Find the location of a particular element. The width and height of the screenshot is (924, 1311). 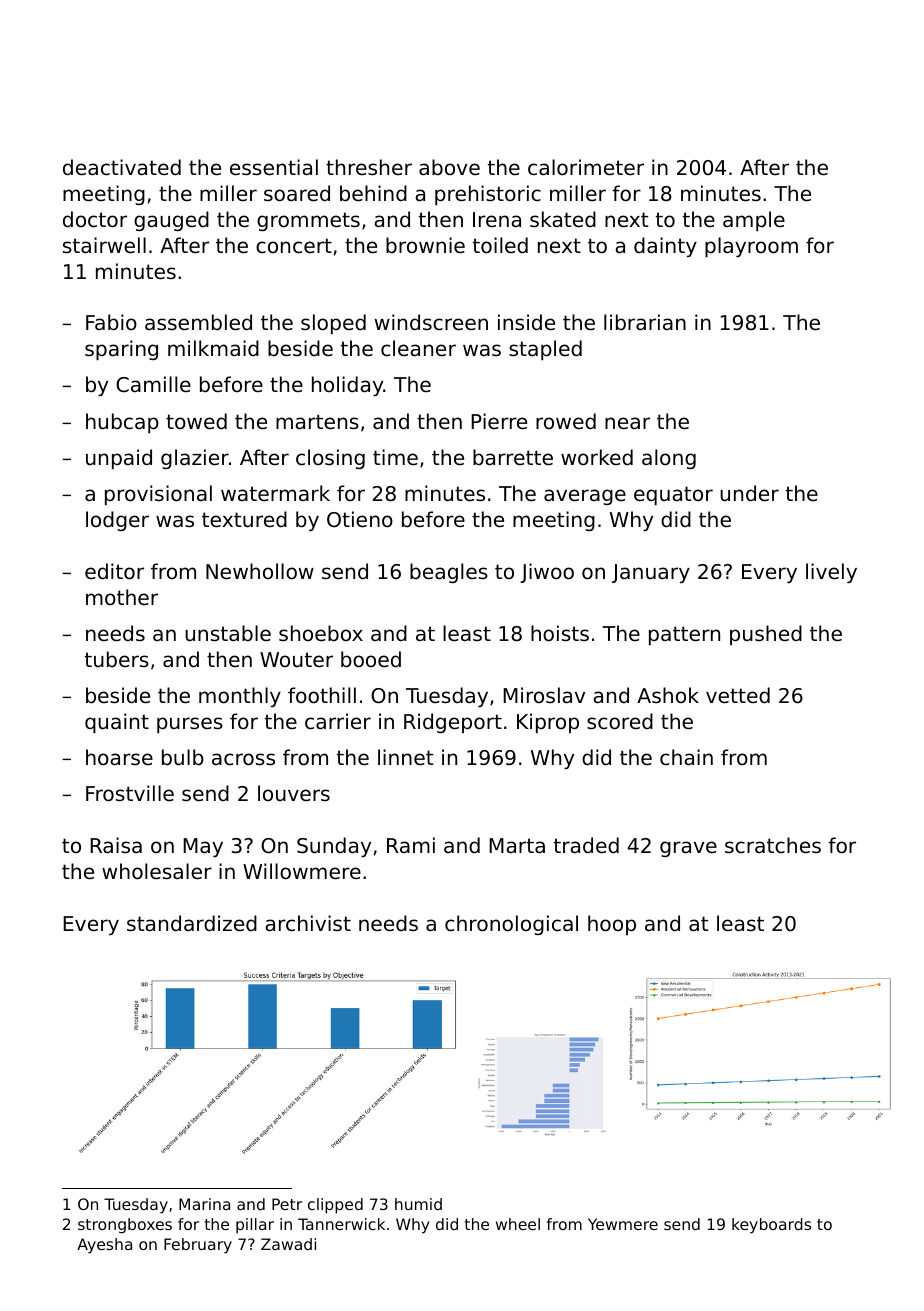

under is located at coordinates (749, 493).
